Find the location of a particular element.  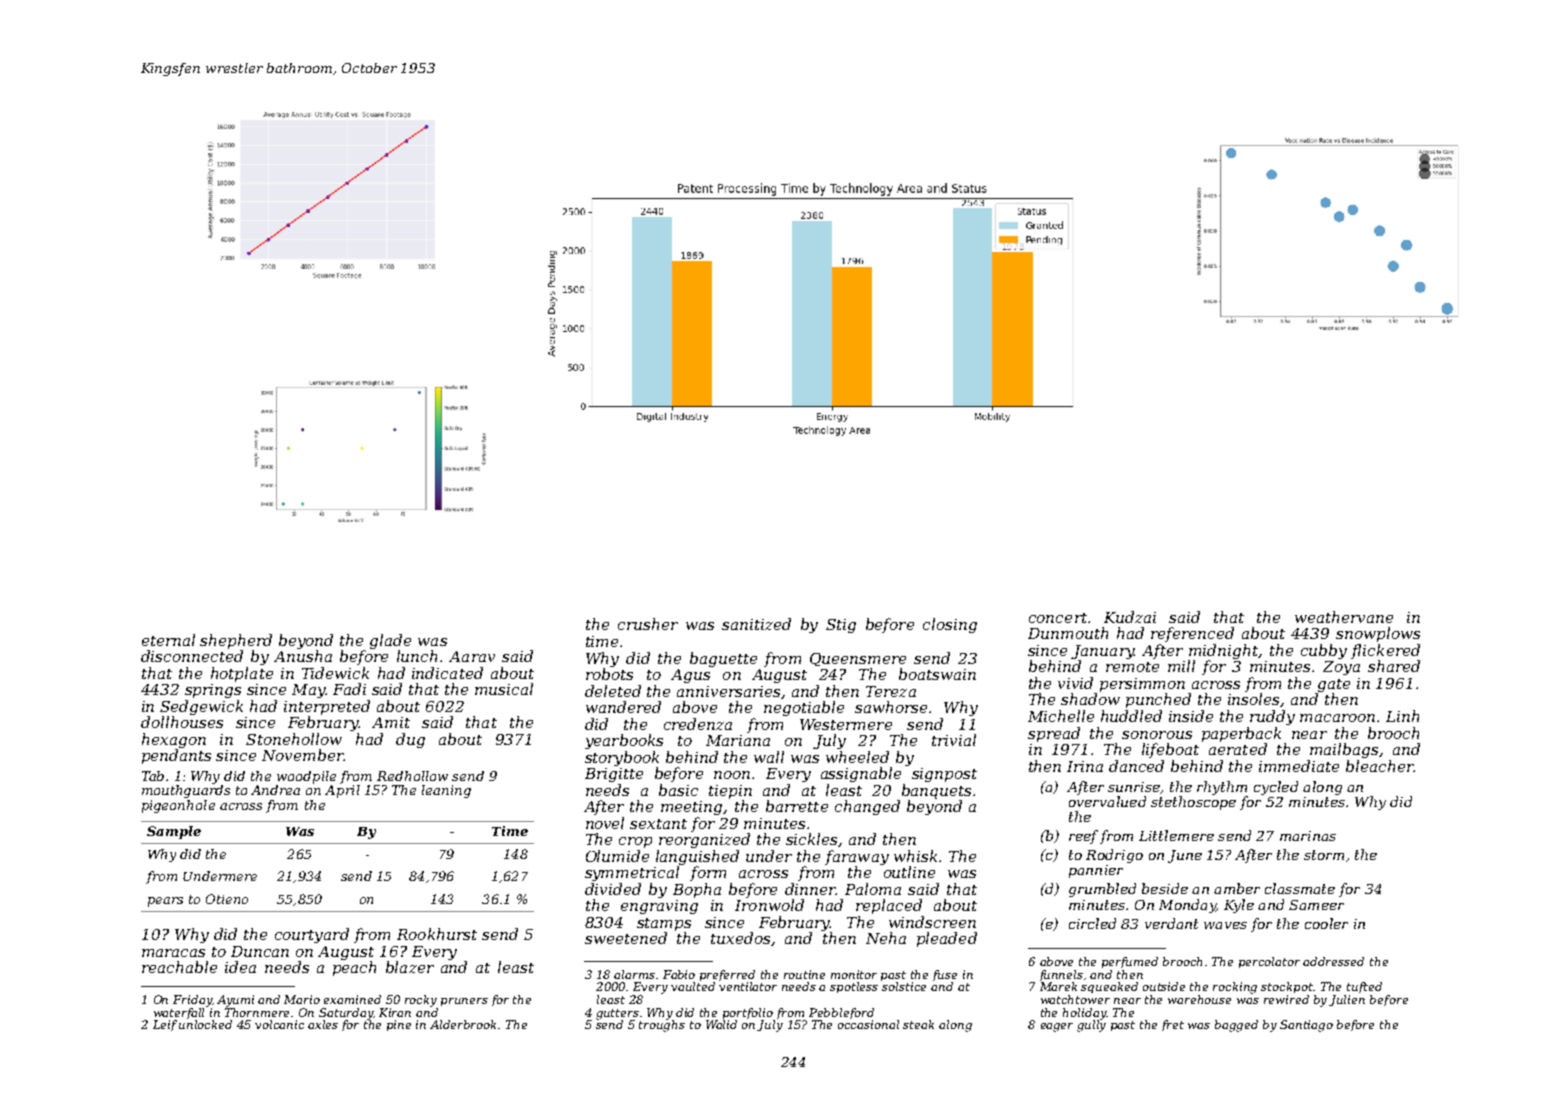

Littlemere is located at coordinates (1176, 835).
